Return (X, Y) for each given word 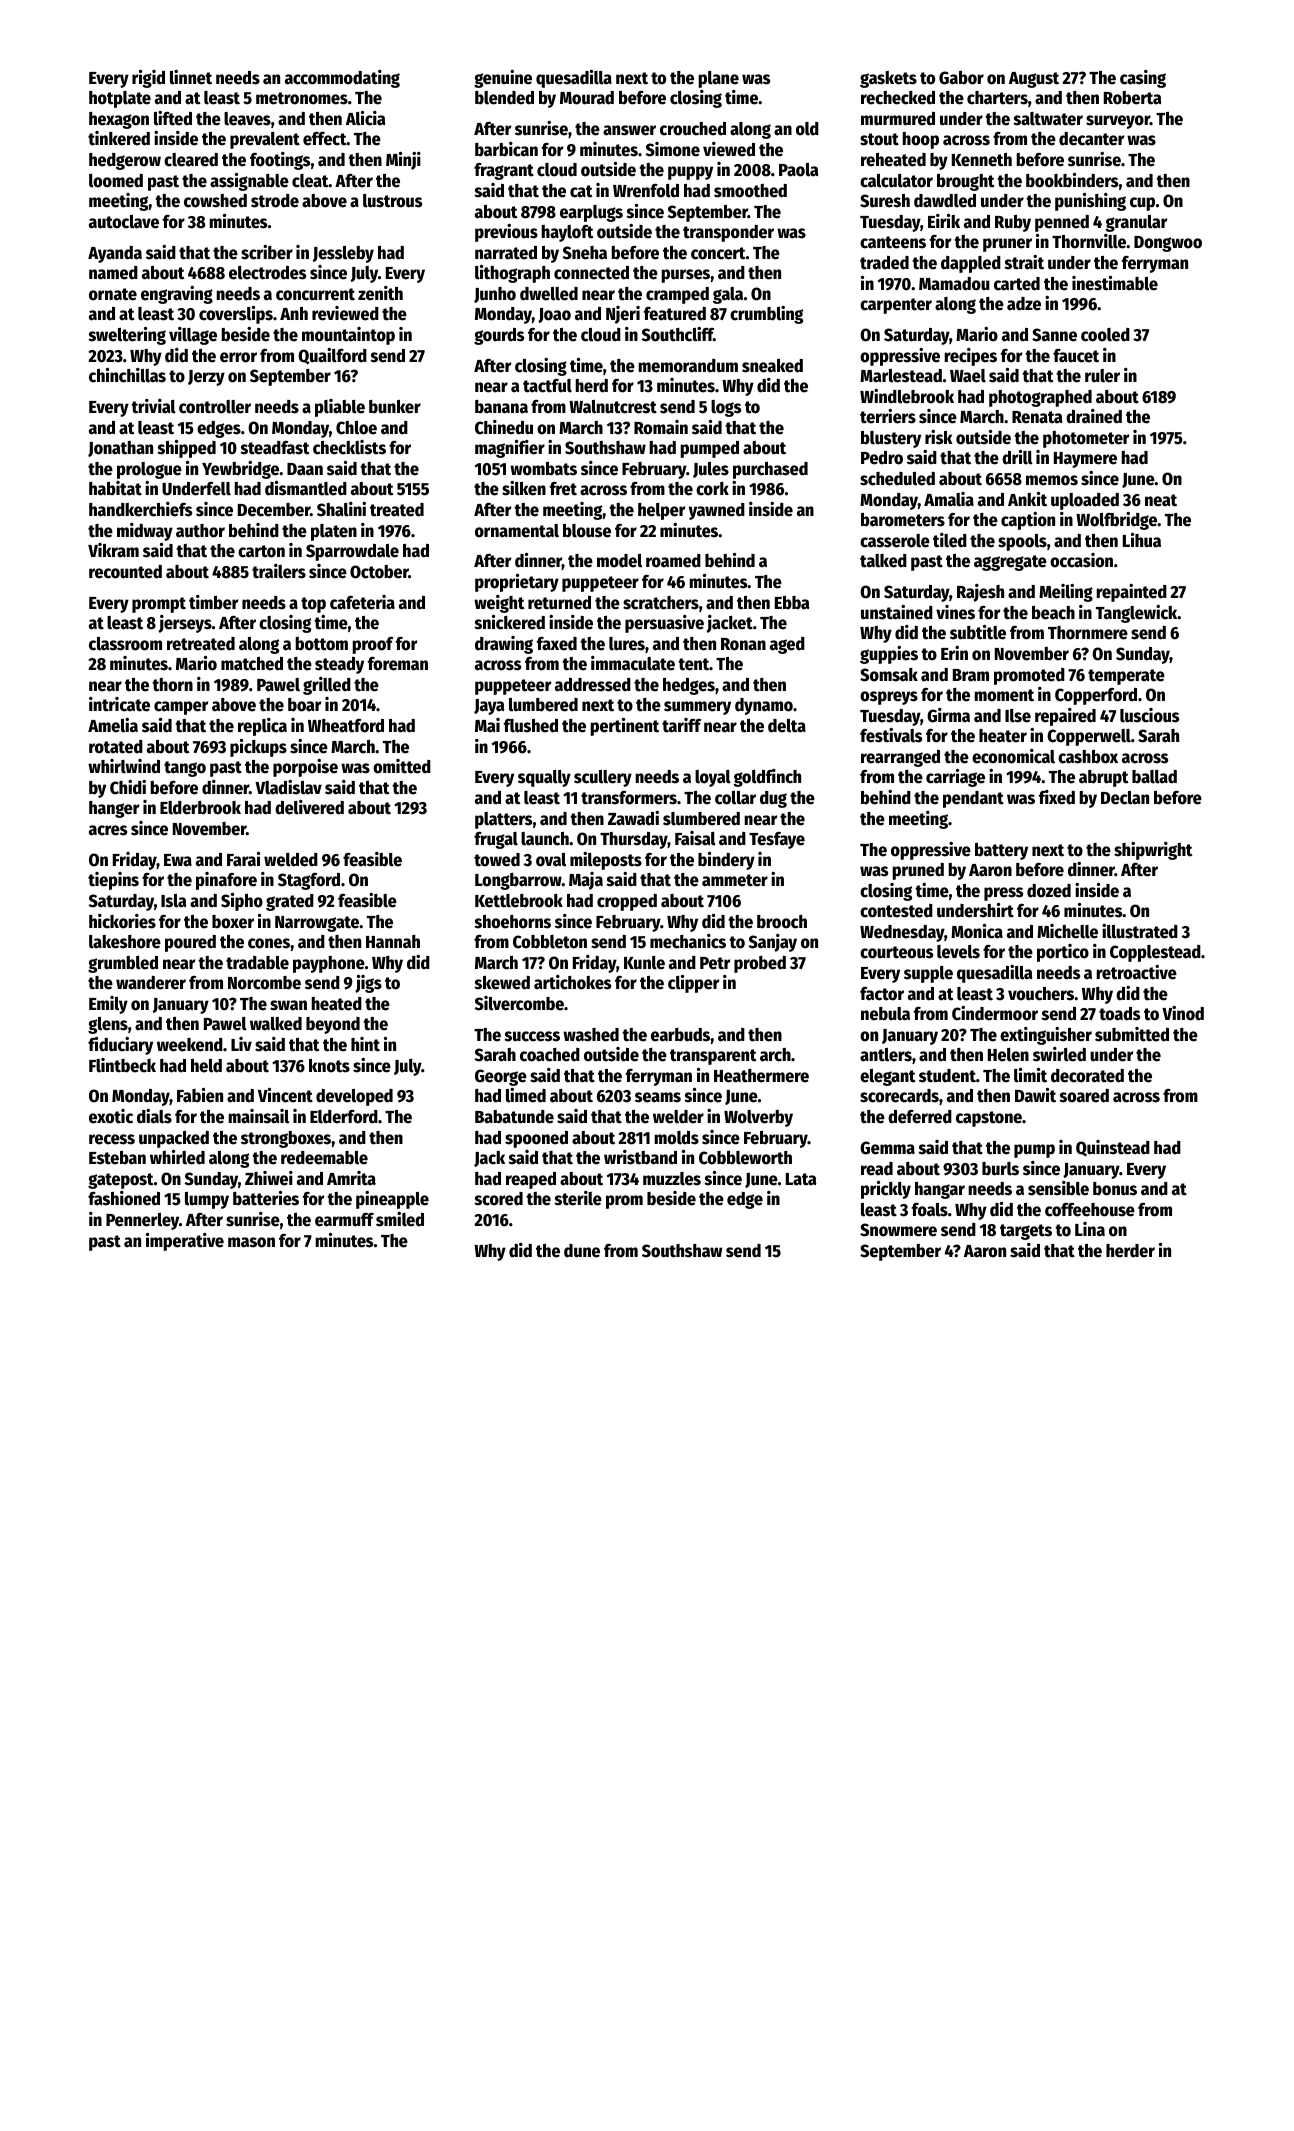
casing (1143, 79)
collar (735, 798)
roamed (673, 561)
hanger (114, 809)
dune (582, 1251)
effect (325, 139)
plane (718, 79)
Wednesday (902, 933)
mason (251, 1242)
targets (1026, 1232)
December (274, 510)
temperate (1126, 677)
